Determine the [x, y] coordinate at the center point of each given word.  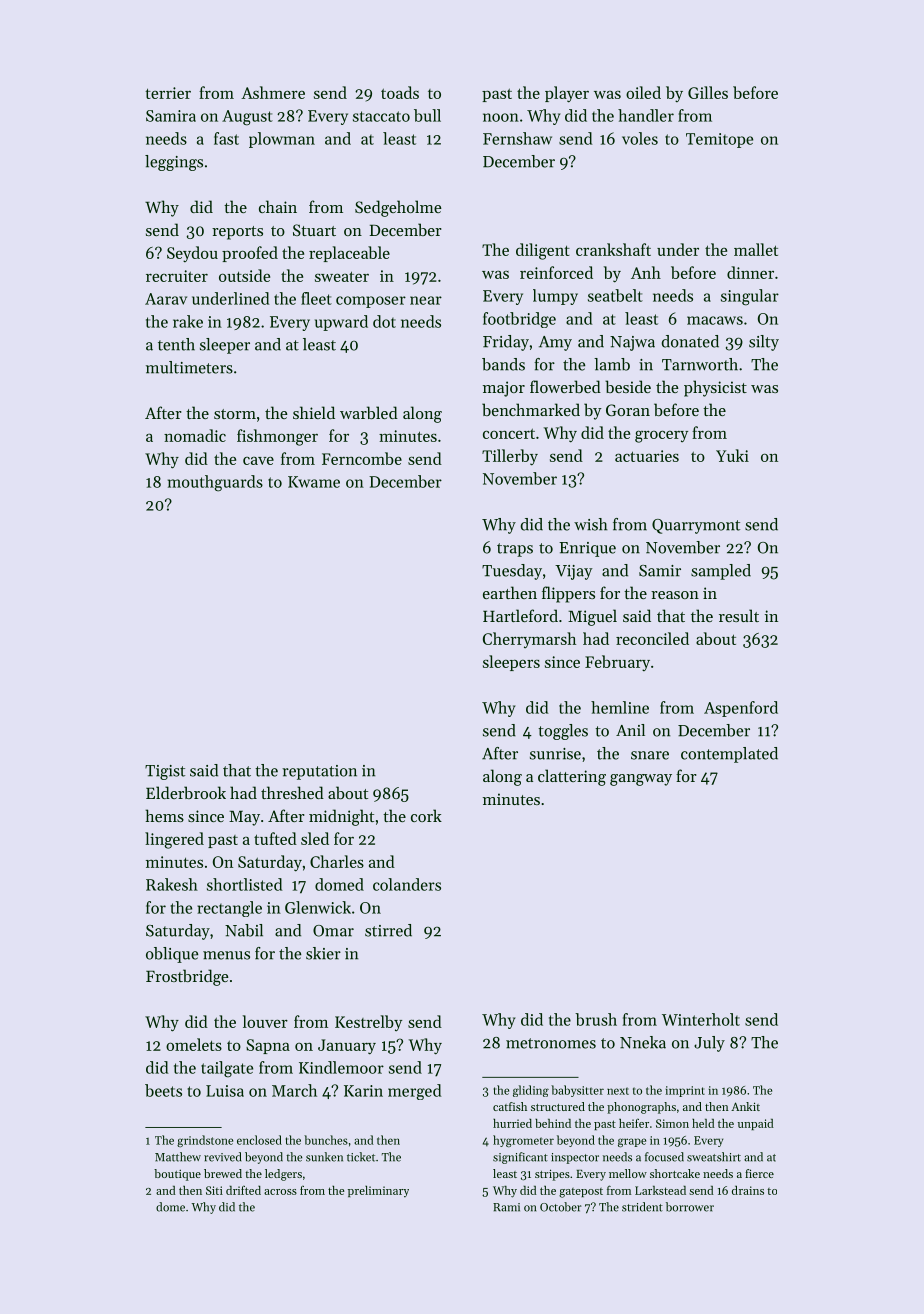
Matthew [178, 1157]
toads [400, 92]
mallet [756, 249]
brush [596, 1019]
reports [237, 233]
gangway [641, 780]
